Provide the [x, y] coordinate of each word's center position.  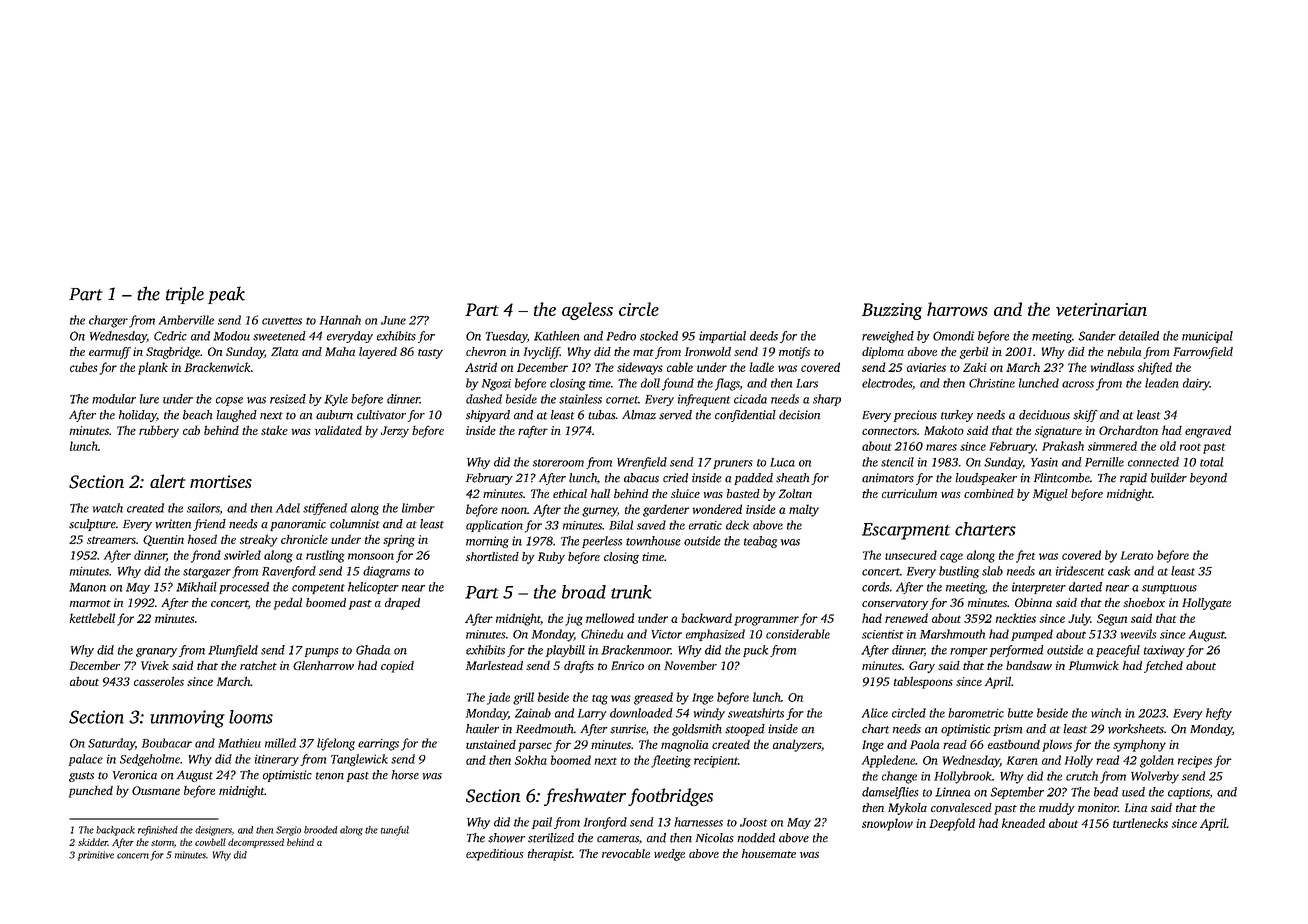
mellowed [610, 618]
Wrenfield [642, 463]
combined [989, 493]
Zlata [284, 351]
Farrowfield [1203, 353]
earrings [378, 745]
